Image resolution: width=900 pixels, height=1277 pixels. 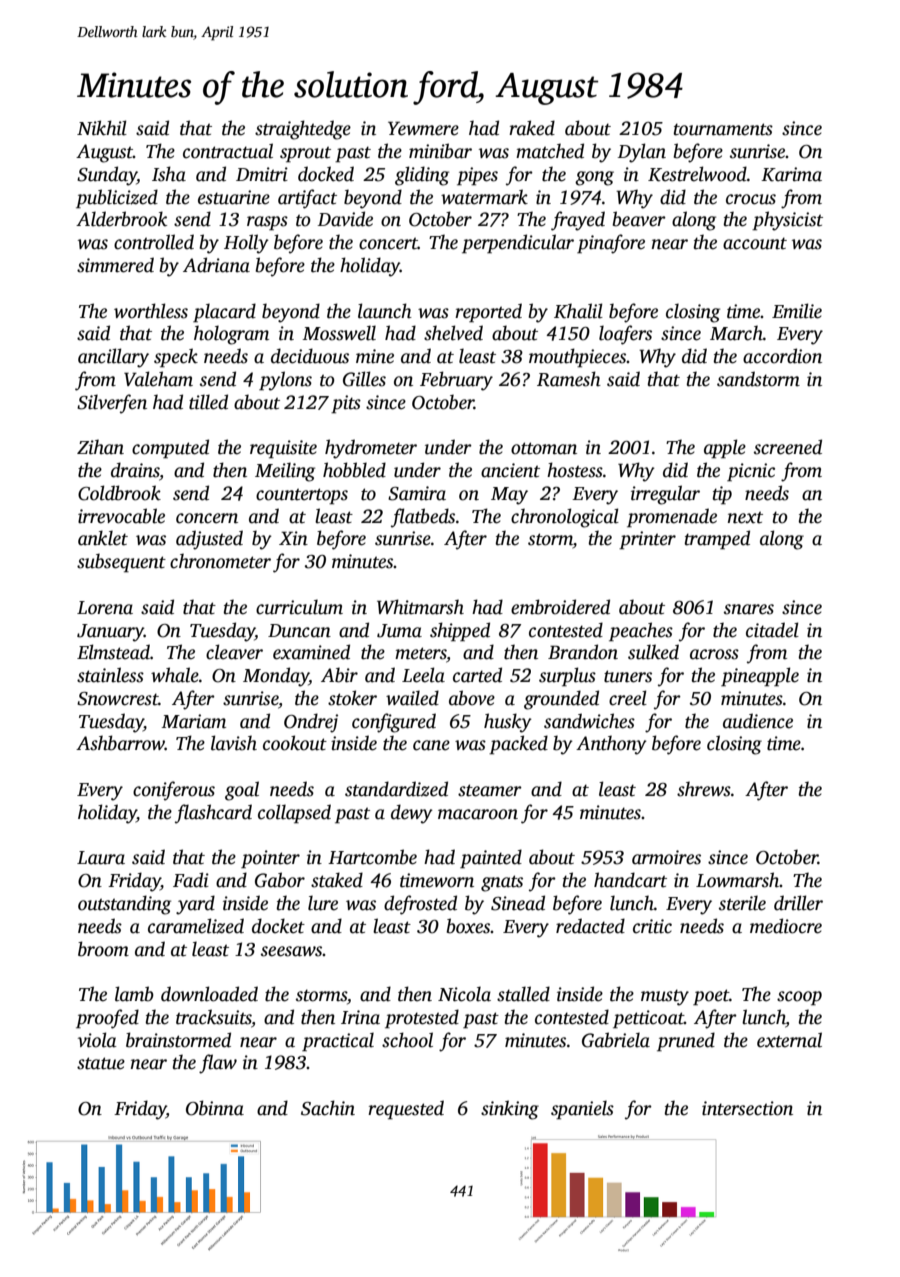 What do you see at coordinates (103, 949) in the screenshot?
I see `broom` at bounding box center [103, 949].
